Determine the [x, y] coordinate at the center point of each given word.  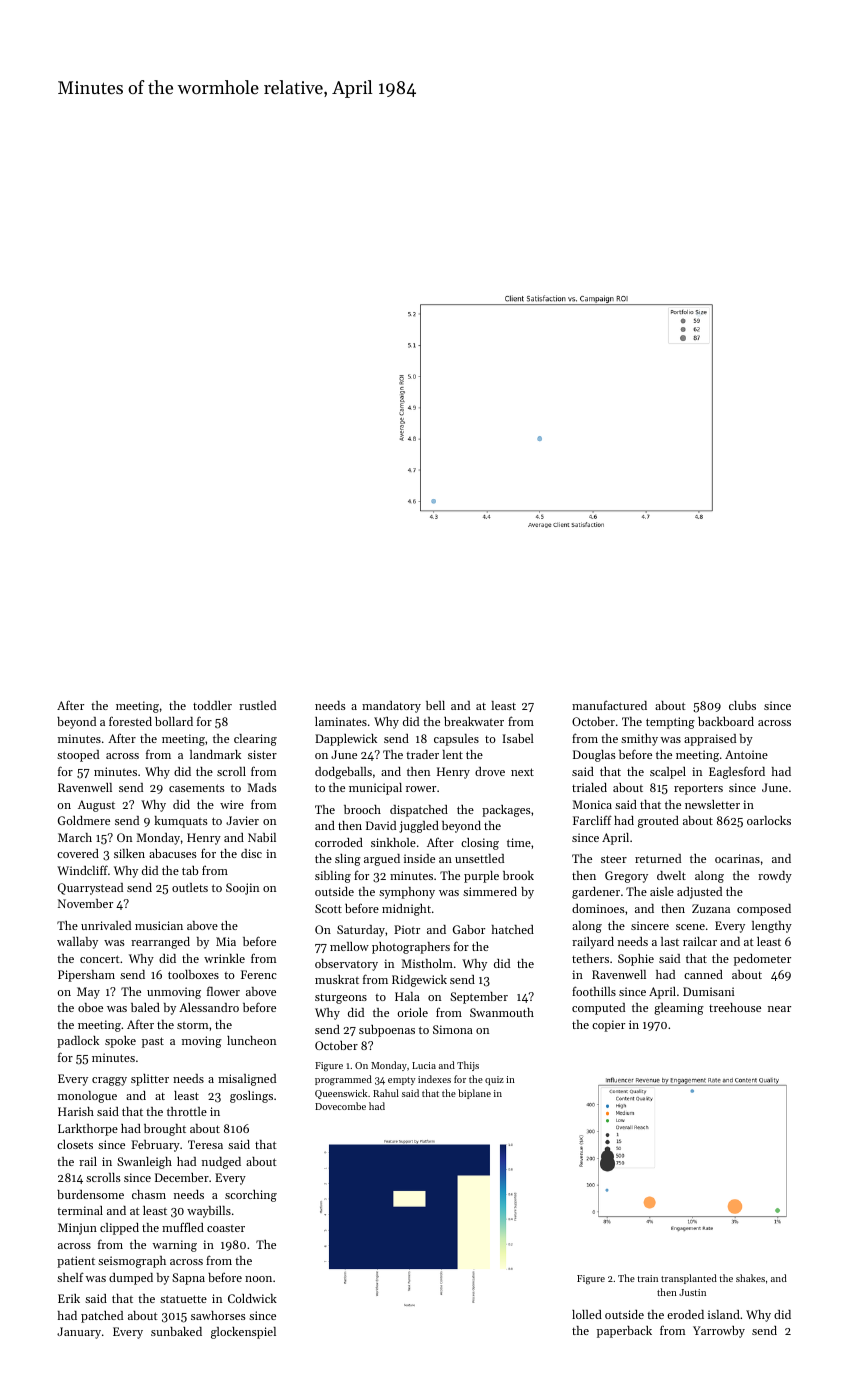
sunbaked [176, 1331]
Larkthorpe [88, 1130]
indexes [434, 1079]
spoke [120, 1042]
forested [130, 721]
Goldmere [84, 820]
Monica [592, 804]
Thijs [468, 1066]
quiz [494, 1080]
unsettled [479, 858]
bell [435, 705]
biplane [474, 1094]
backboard [726, 721]
